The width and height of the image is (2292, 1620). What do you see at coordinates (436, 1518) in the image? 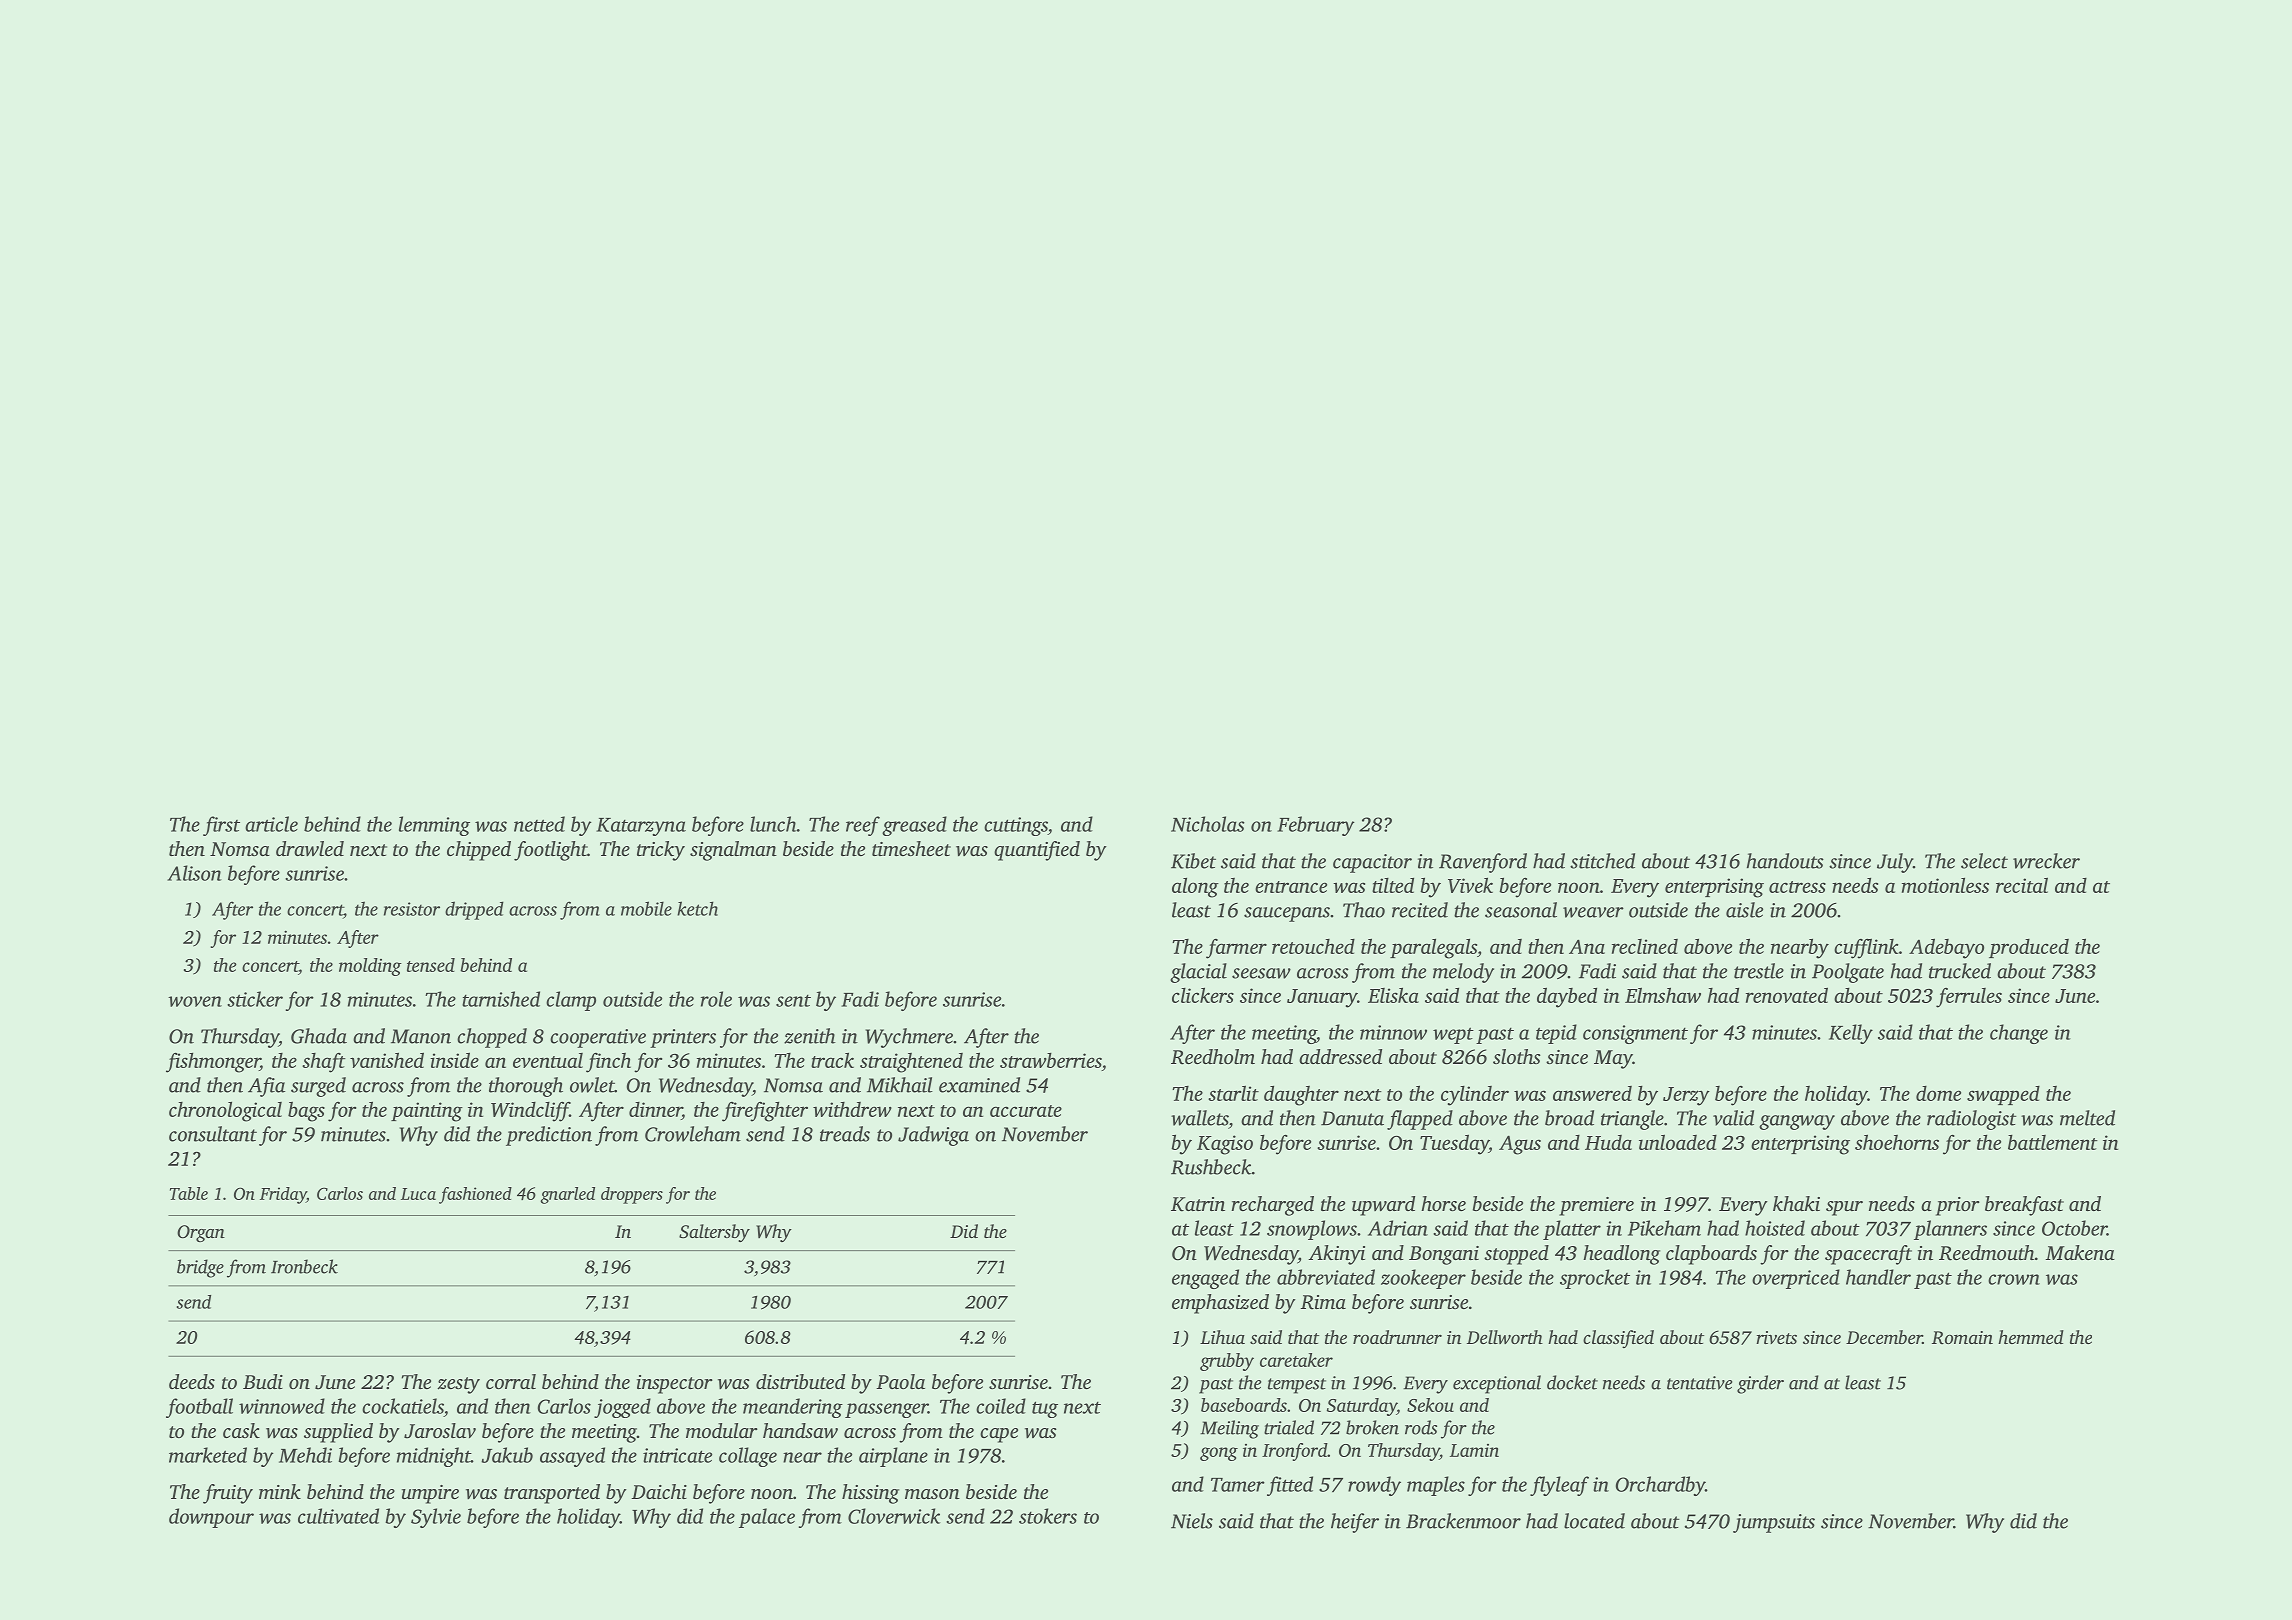
I see `Sylvie` at bounding box center [436, 1518].
